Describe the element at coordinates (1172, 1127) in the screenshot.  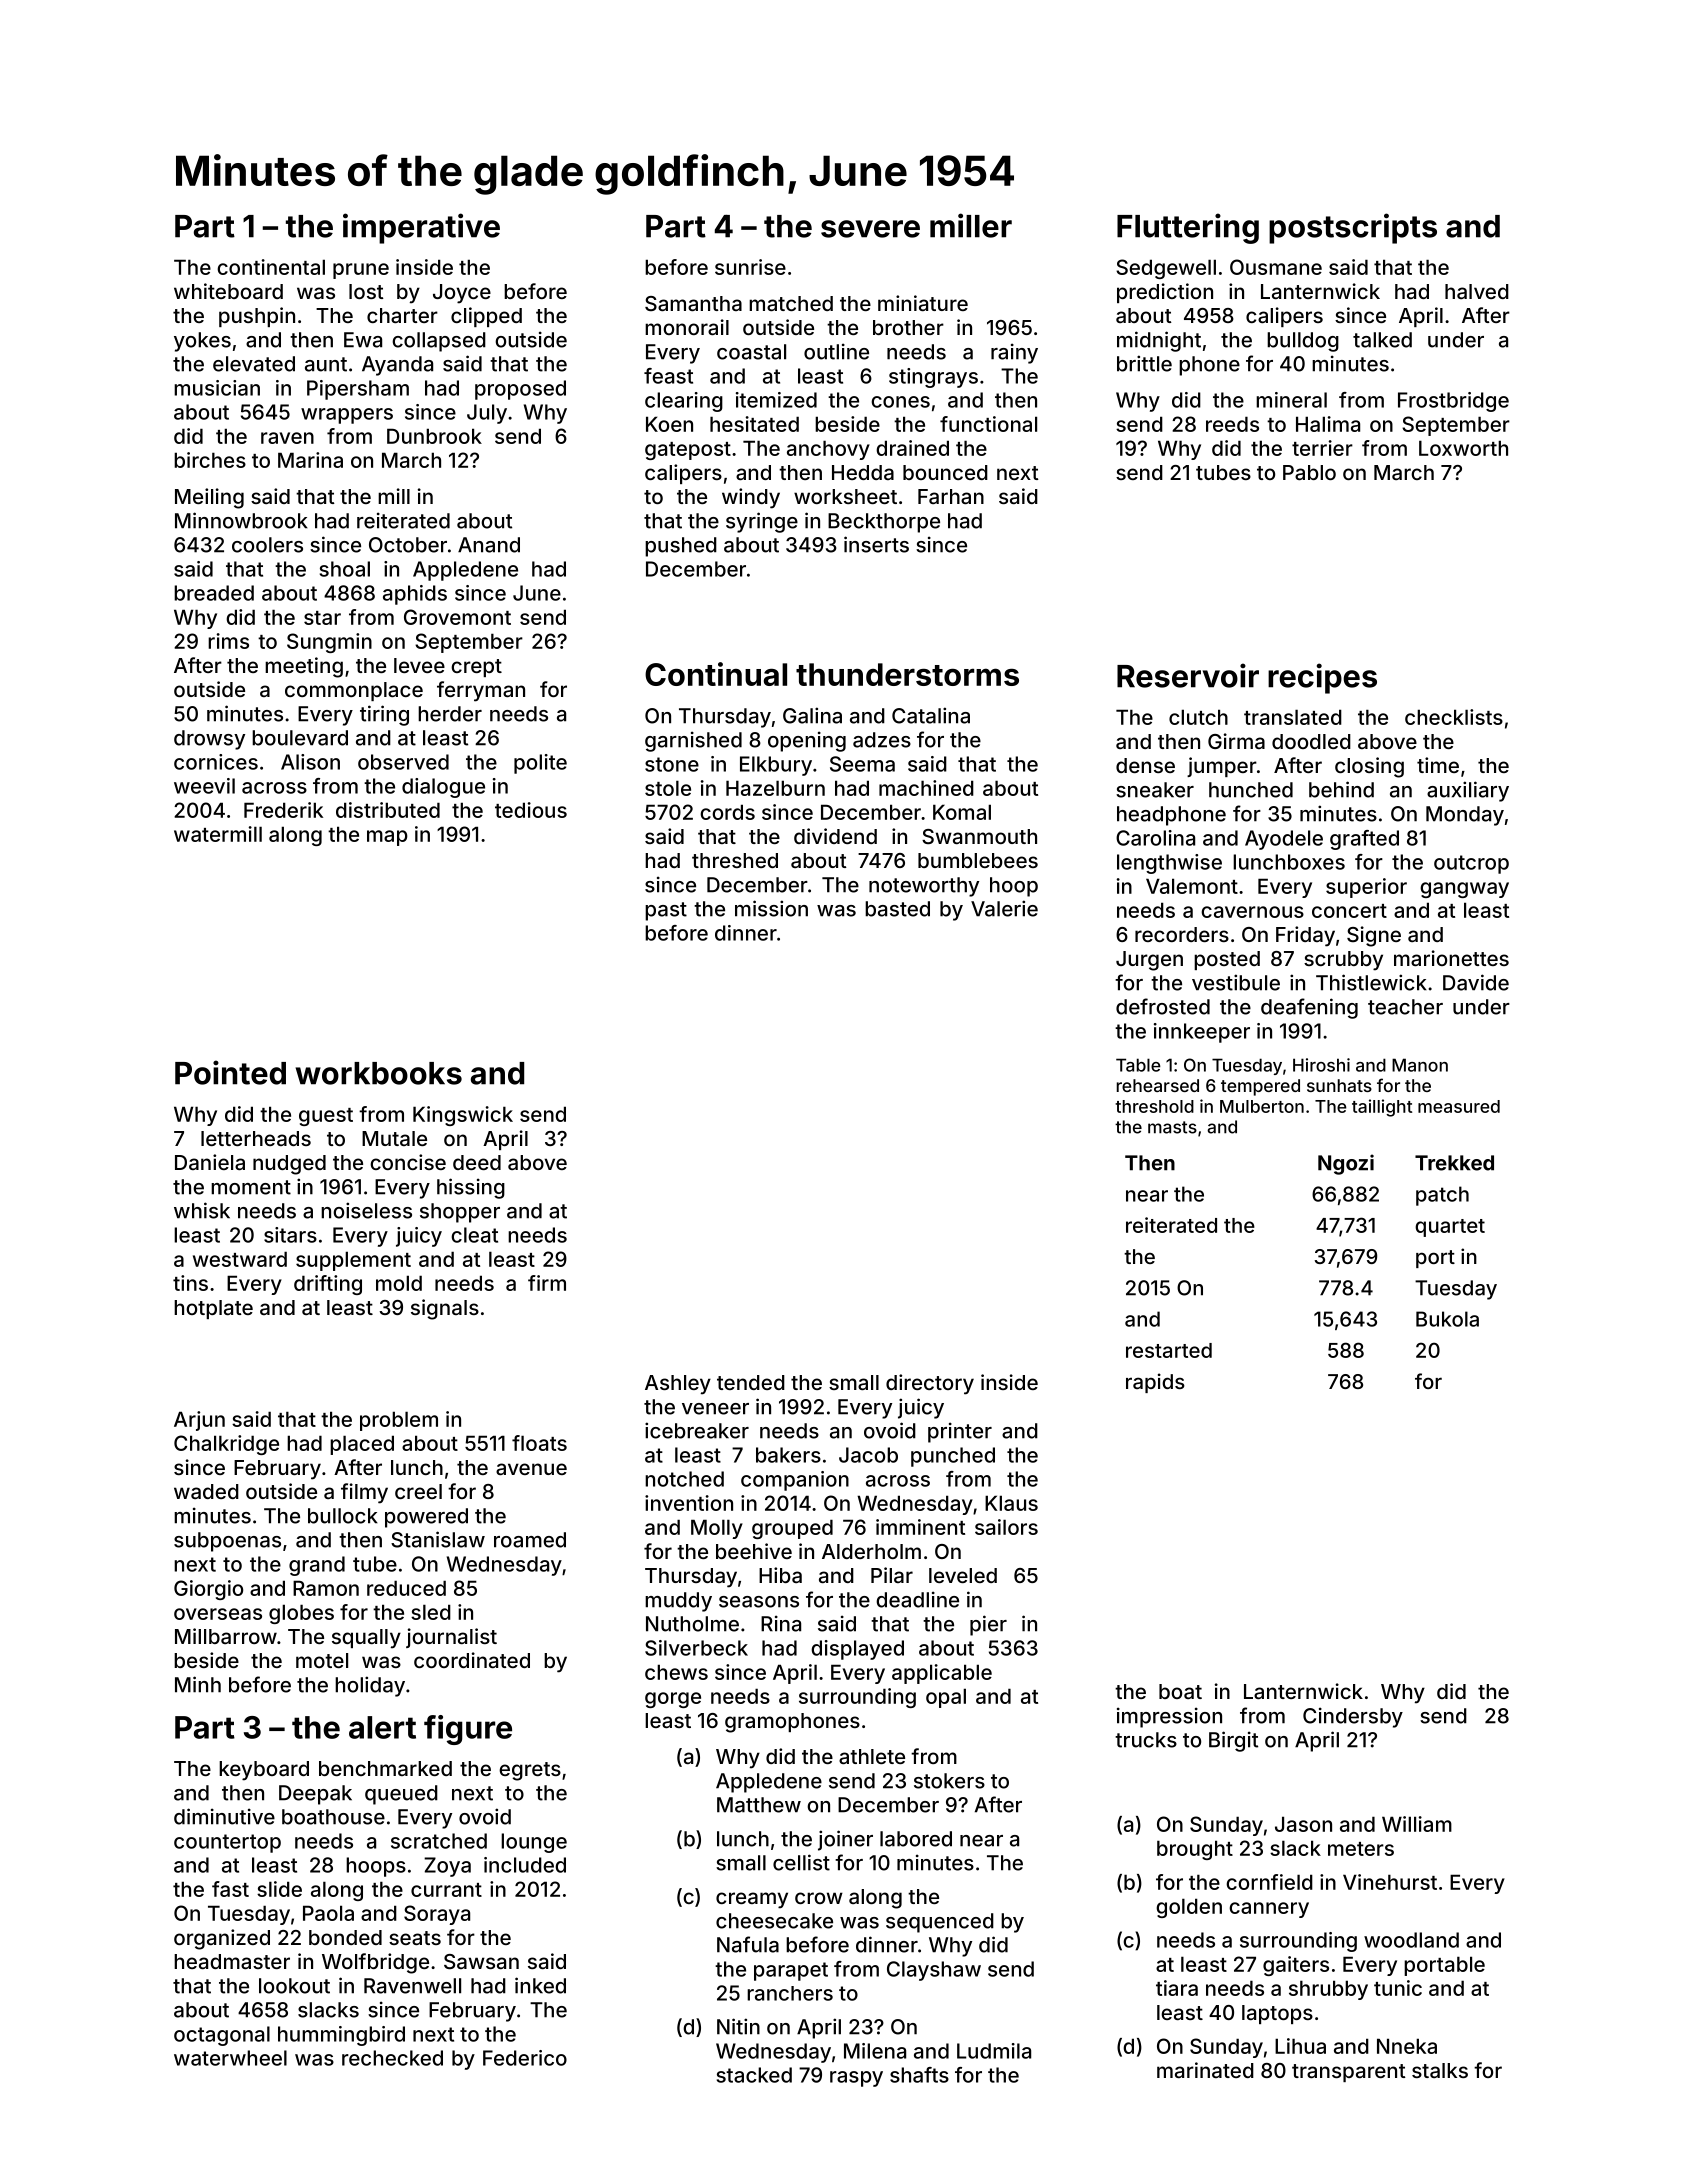
I see `masts` at that location.
